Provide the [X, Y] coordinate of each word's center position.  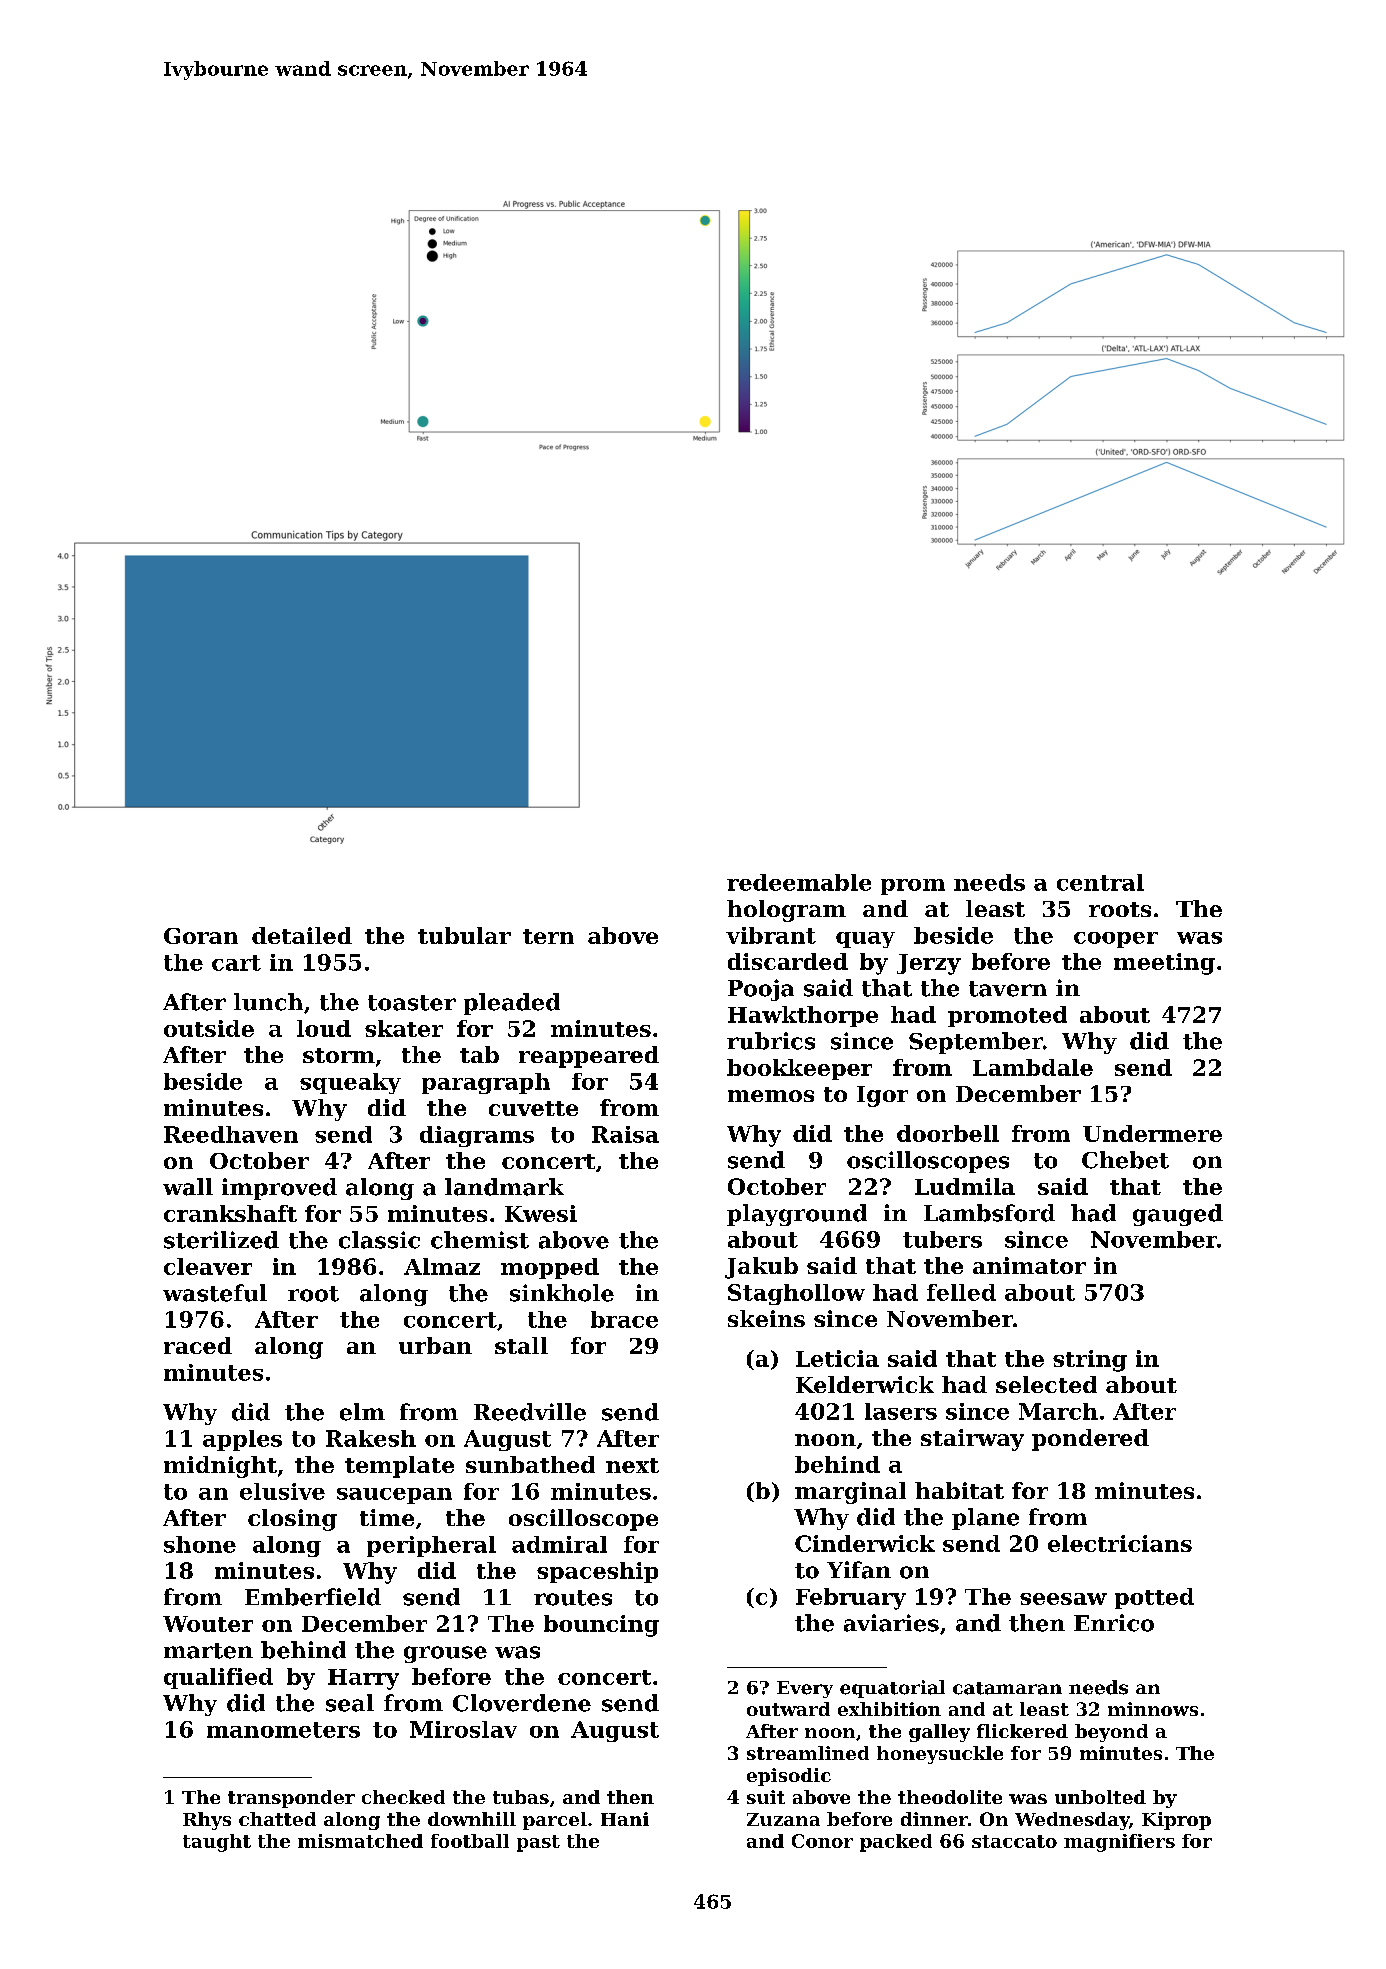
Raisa [625, 1134]
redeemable [799, 882]
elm [362, 1412]
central [1100, 882]
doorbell [948, 1133]
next [632, 1465]
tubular [464, 935]
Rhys [207, 1821]
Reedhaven [231, 1134]
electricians [1120, 1543]
